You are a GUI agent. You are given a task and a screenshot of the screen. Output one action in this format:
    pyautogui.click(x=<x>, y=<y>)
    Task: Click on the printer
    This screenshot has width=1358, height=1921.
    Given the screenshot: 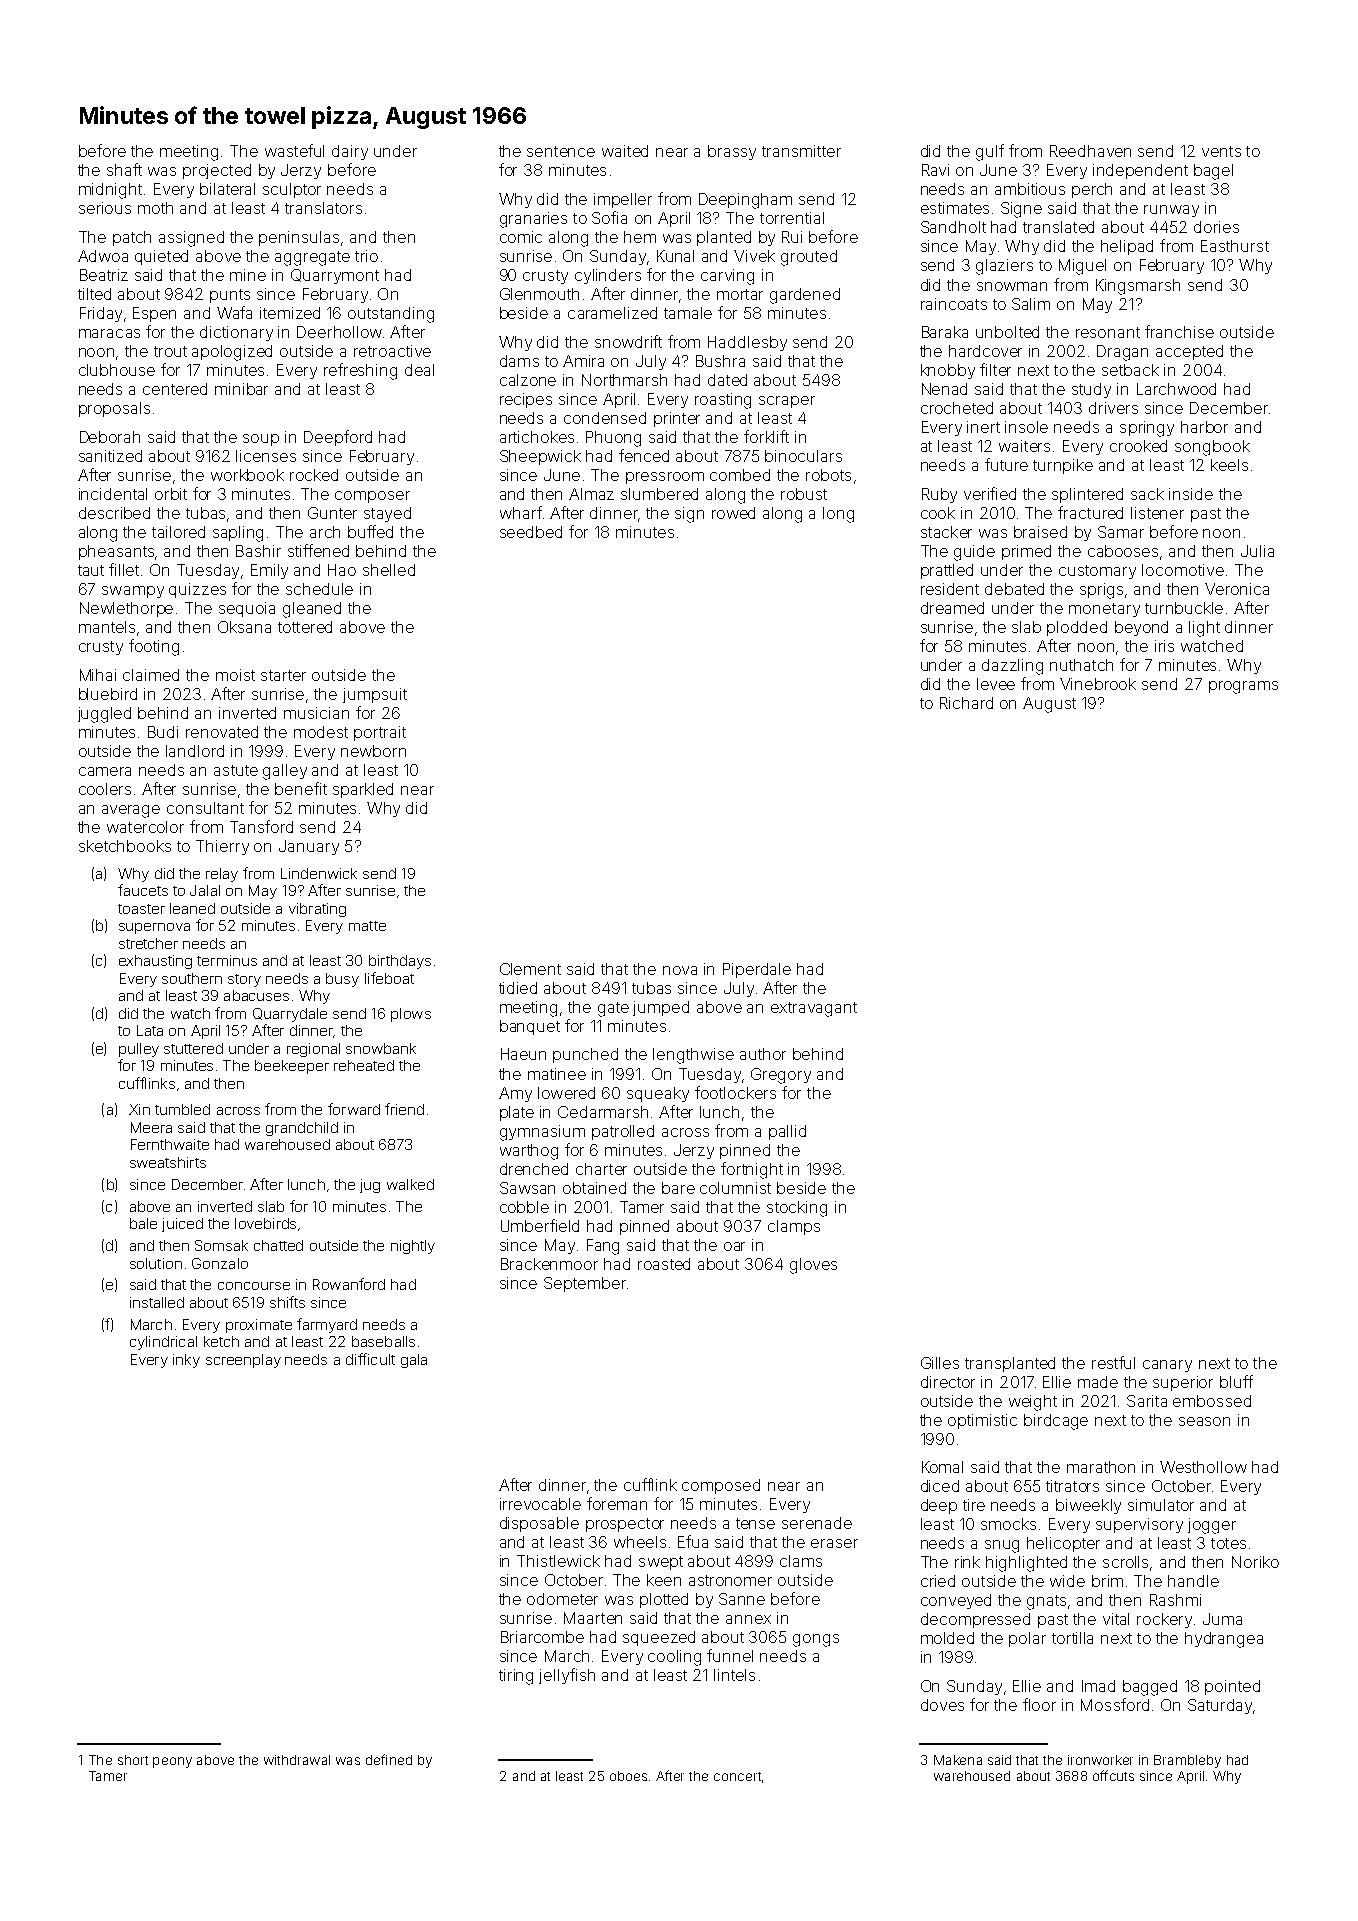 What is the action you would take?
    pyautogui.click(x=677, y=419)
